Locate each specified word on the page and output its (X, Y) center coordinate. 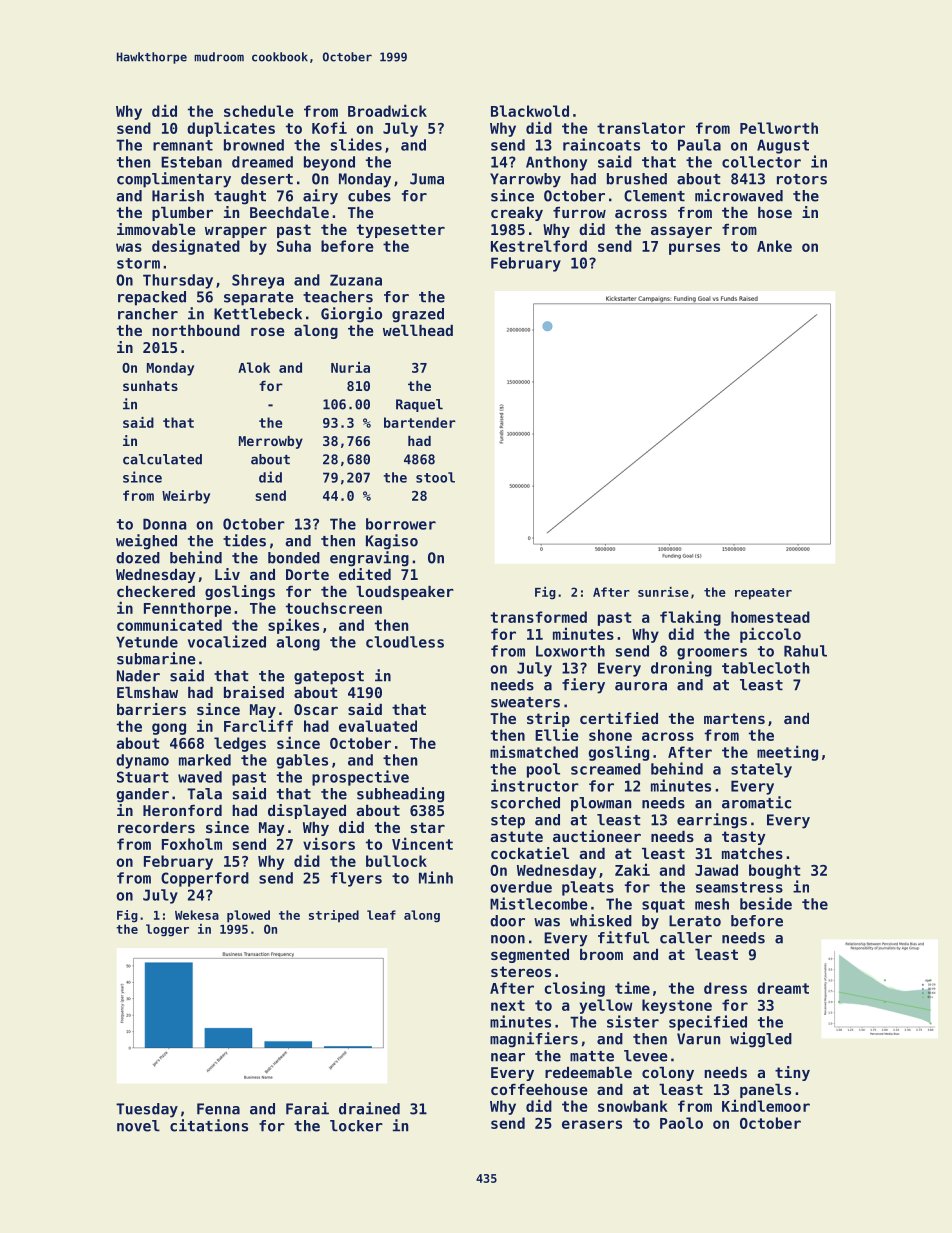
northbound (196, 330)
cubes (369, 196)
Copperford (205, 879)
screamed (606, 769)
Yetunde (147, 642)
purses (694, 249)
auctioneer (597, 836)
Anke (774, 246)
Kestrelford (539, 246)
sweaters (525, 702)
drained (369, 1108)
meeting (787, 753)
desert (267, 179)
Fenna (218, 1109)
